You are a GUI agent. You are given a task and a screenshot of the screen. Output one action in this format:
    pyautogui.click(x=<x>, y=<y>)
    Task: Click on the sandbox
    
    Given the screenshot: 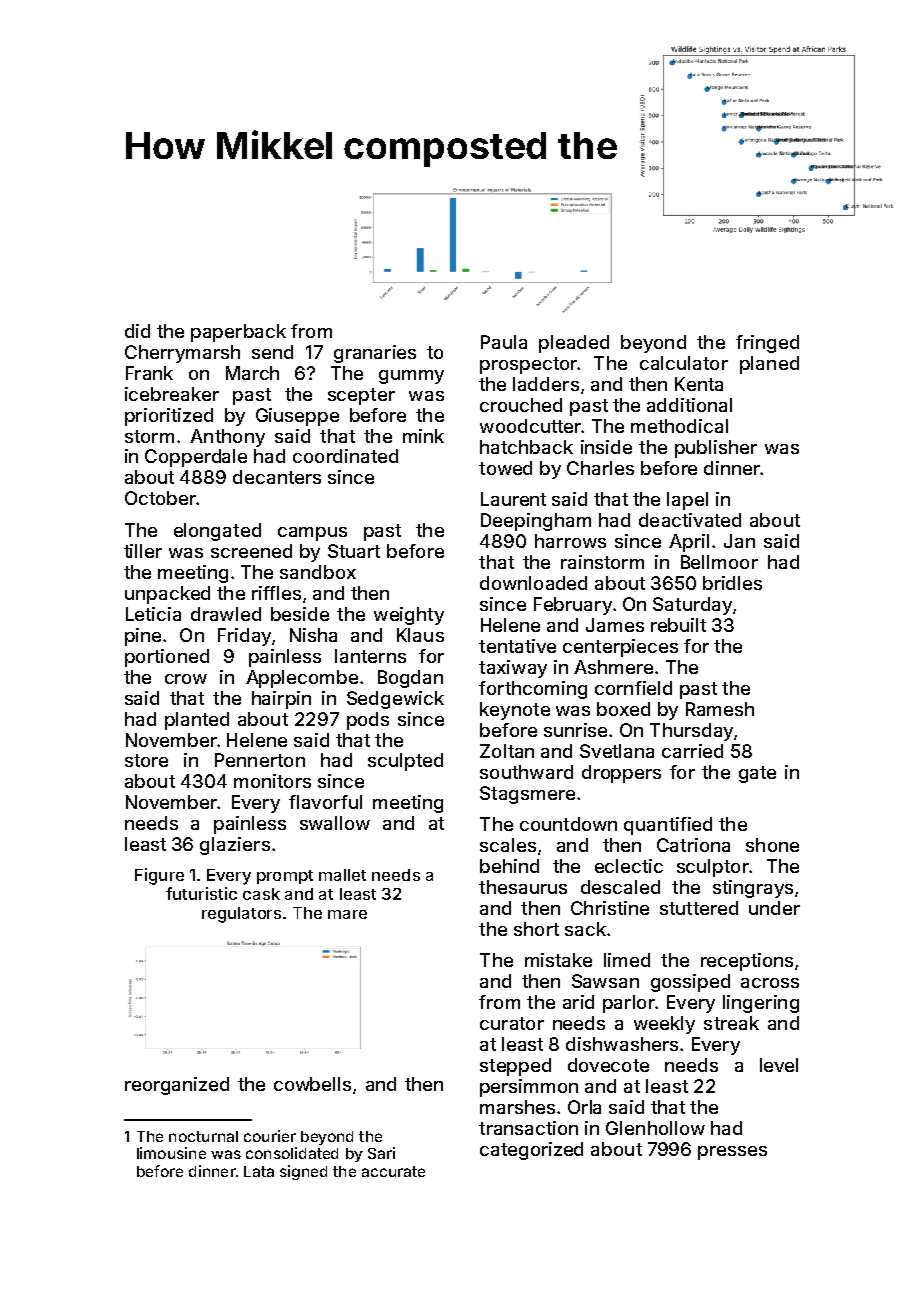 What is the action you would take?
    pyautogui.click(x=318, y=572)
